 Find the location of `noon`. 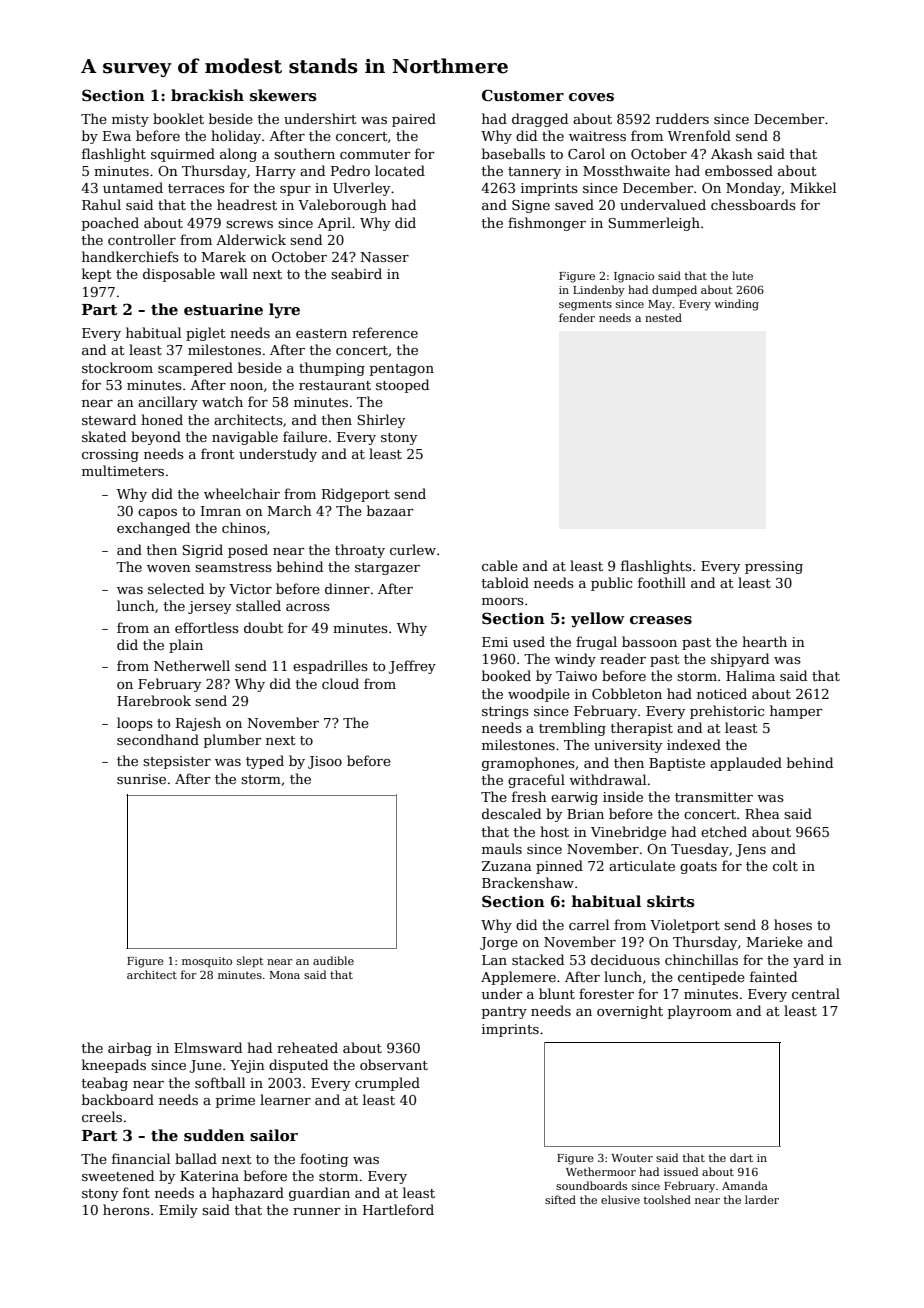

noon is located at coordinates (246, 386).
